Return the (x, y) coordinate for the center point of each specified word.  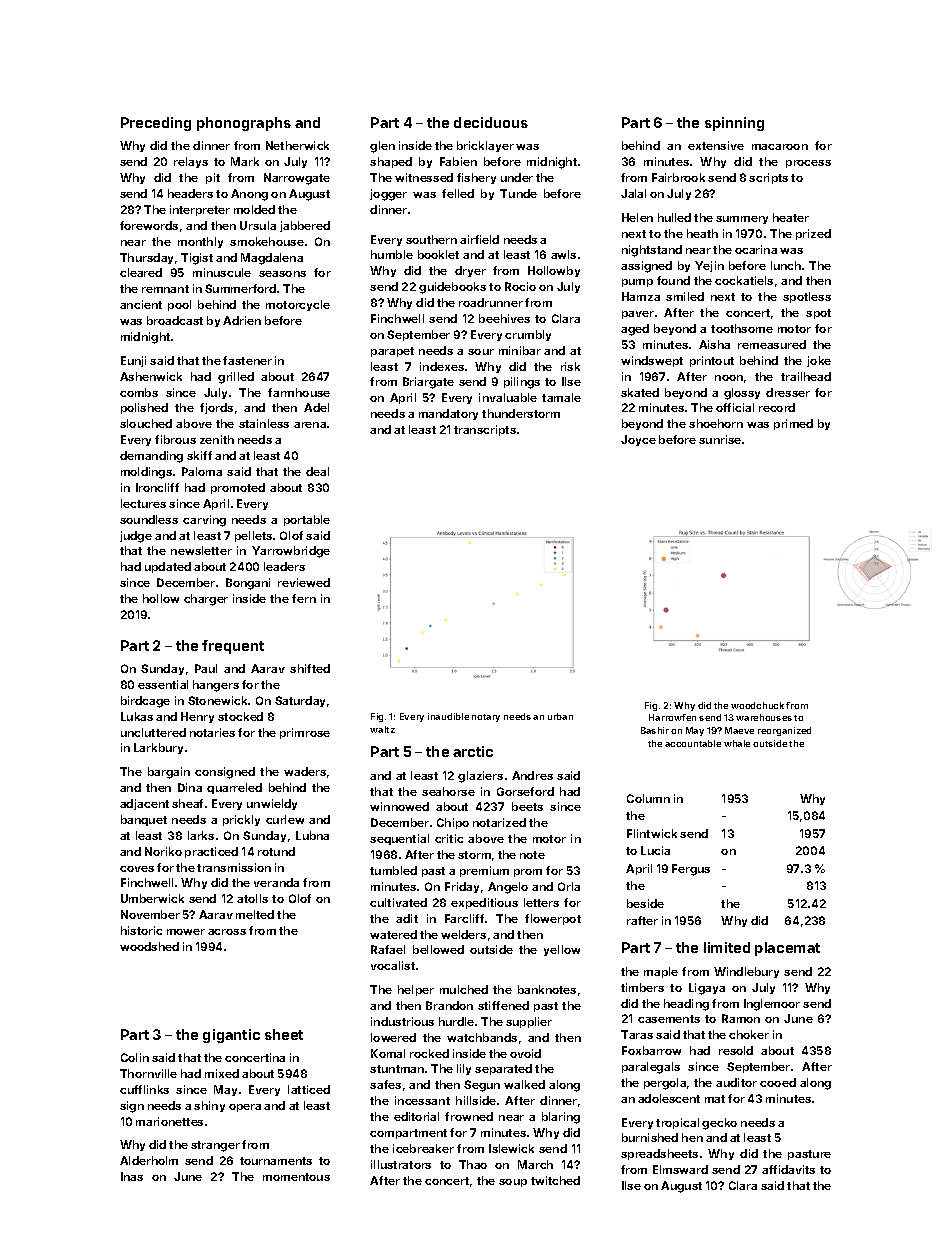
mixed (222, 1073)
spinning (734, 124)
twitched (555, 1180)
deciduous (491, 122)
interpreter (200, 210)
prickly (241, 820)
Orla (569, 886)
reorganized (784, 731)
